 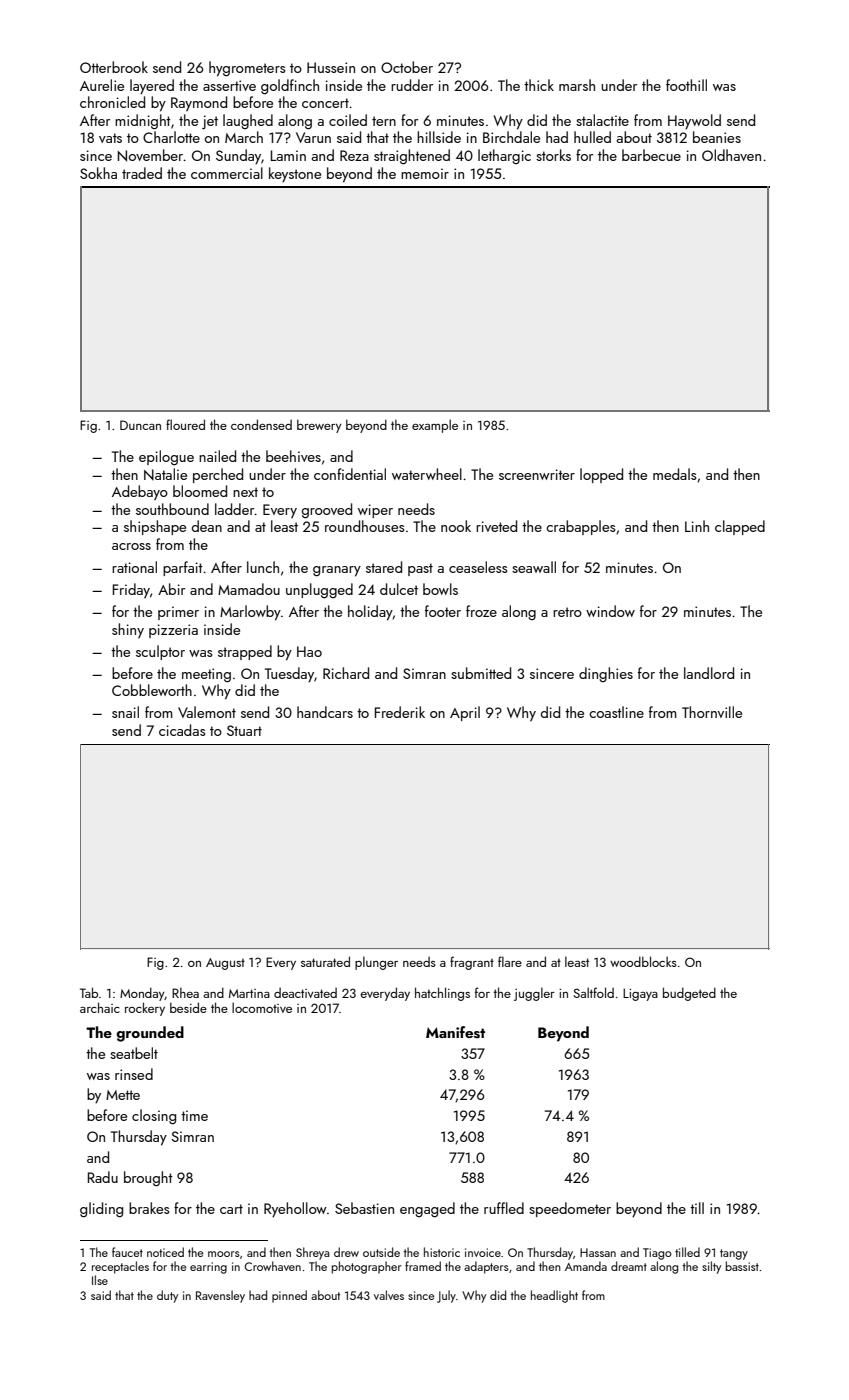 What do you see at coordinates (481, 673) in the page?
I see `submitted` at bounding box center [481, 673].
